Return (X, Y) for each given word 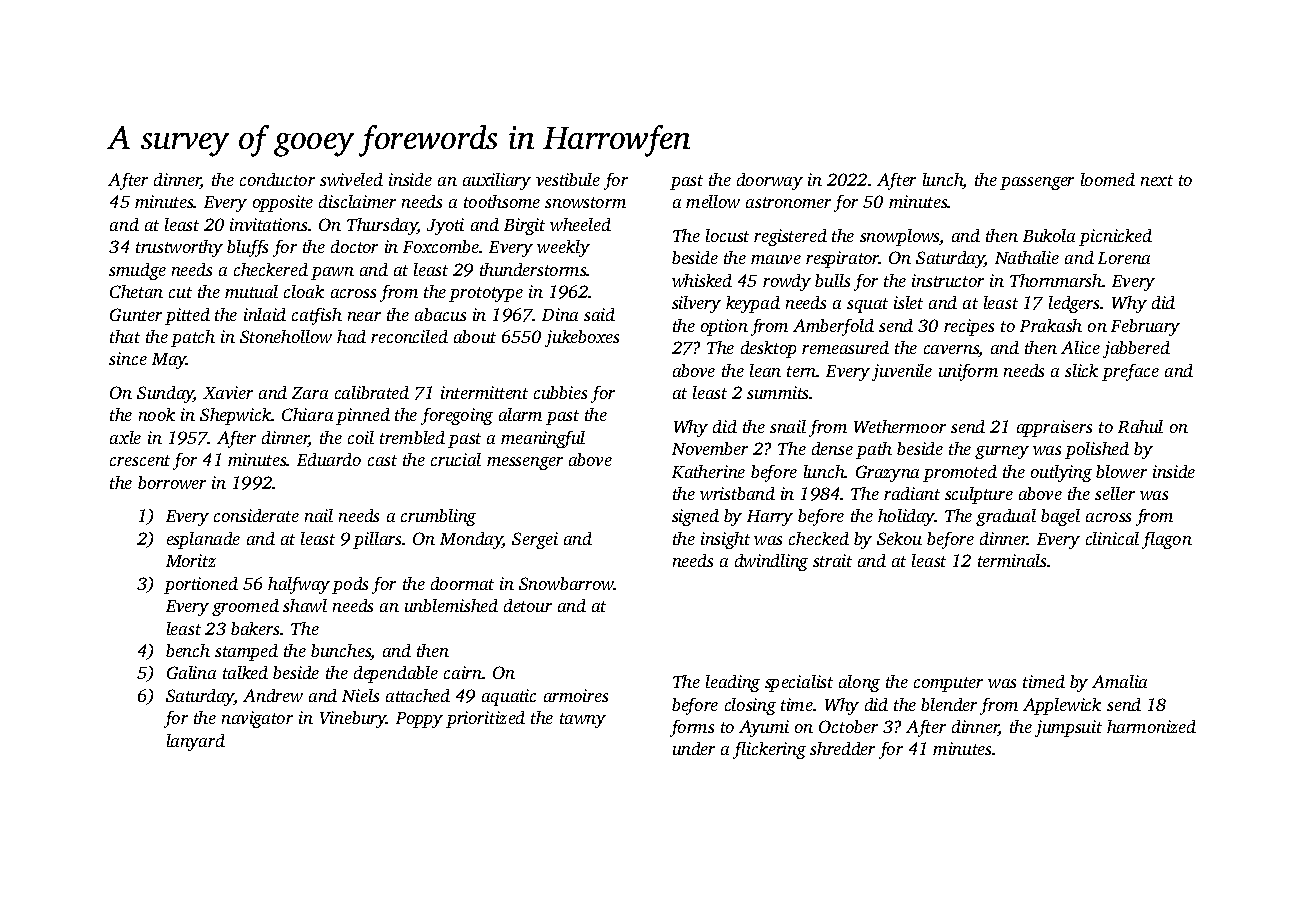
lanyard (196, 742)
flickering (769, 750)
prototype (486, 294)
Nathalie (1027, 257)
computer (948, 684)
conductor (277, 179)
